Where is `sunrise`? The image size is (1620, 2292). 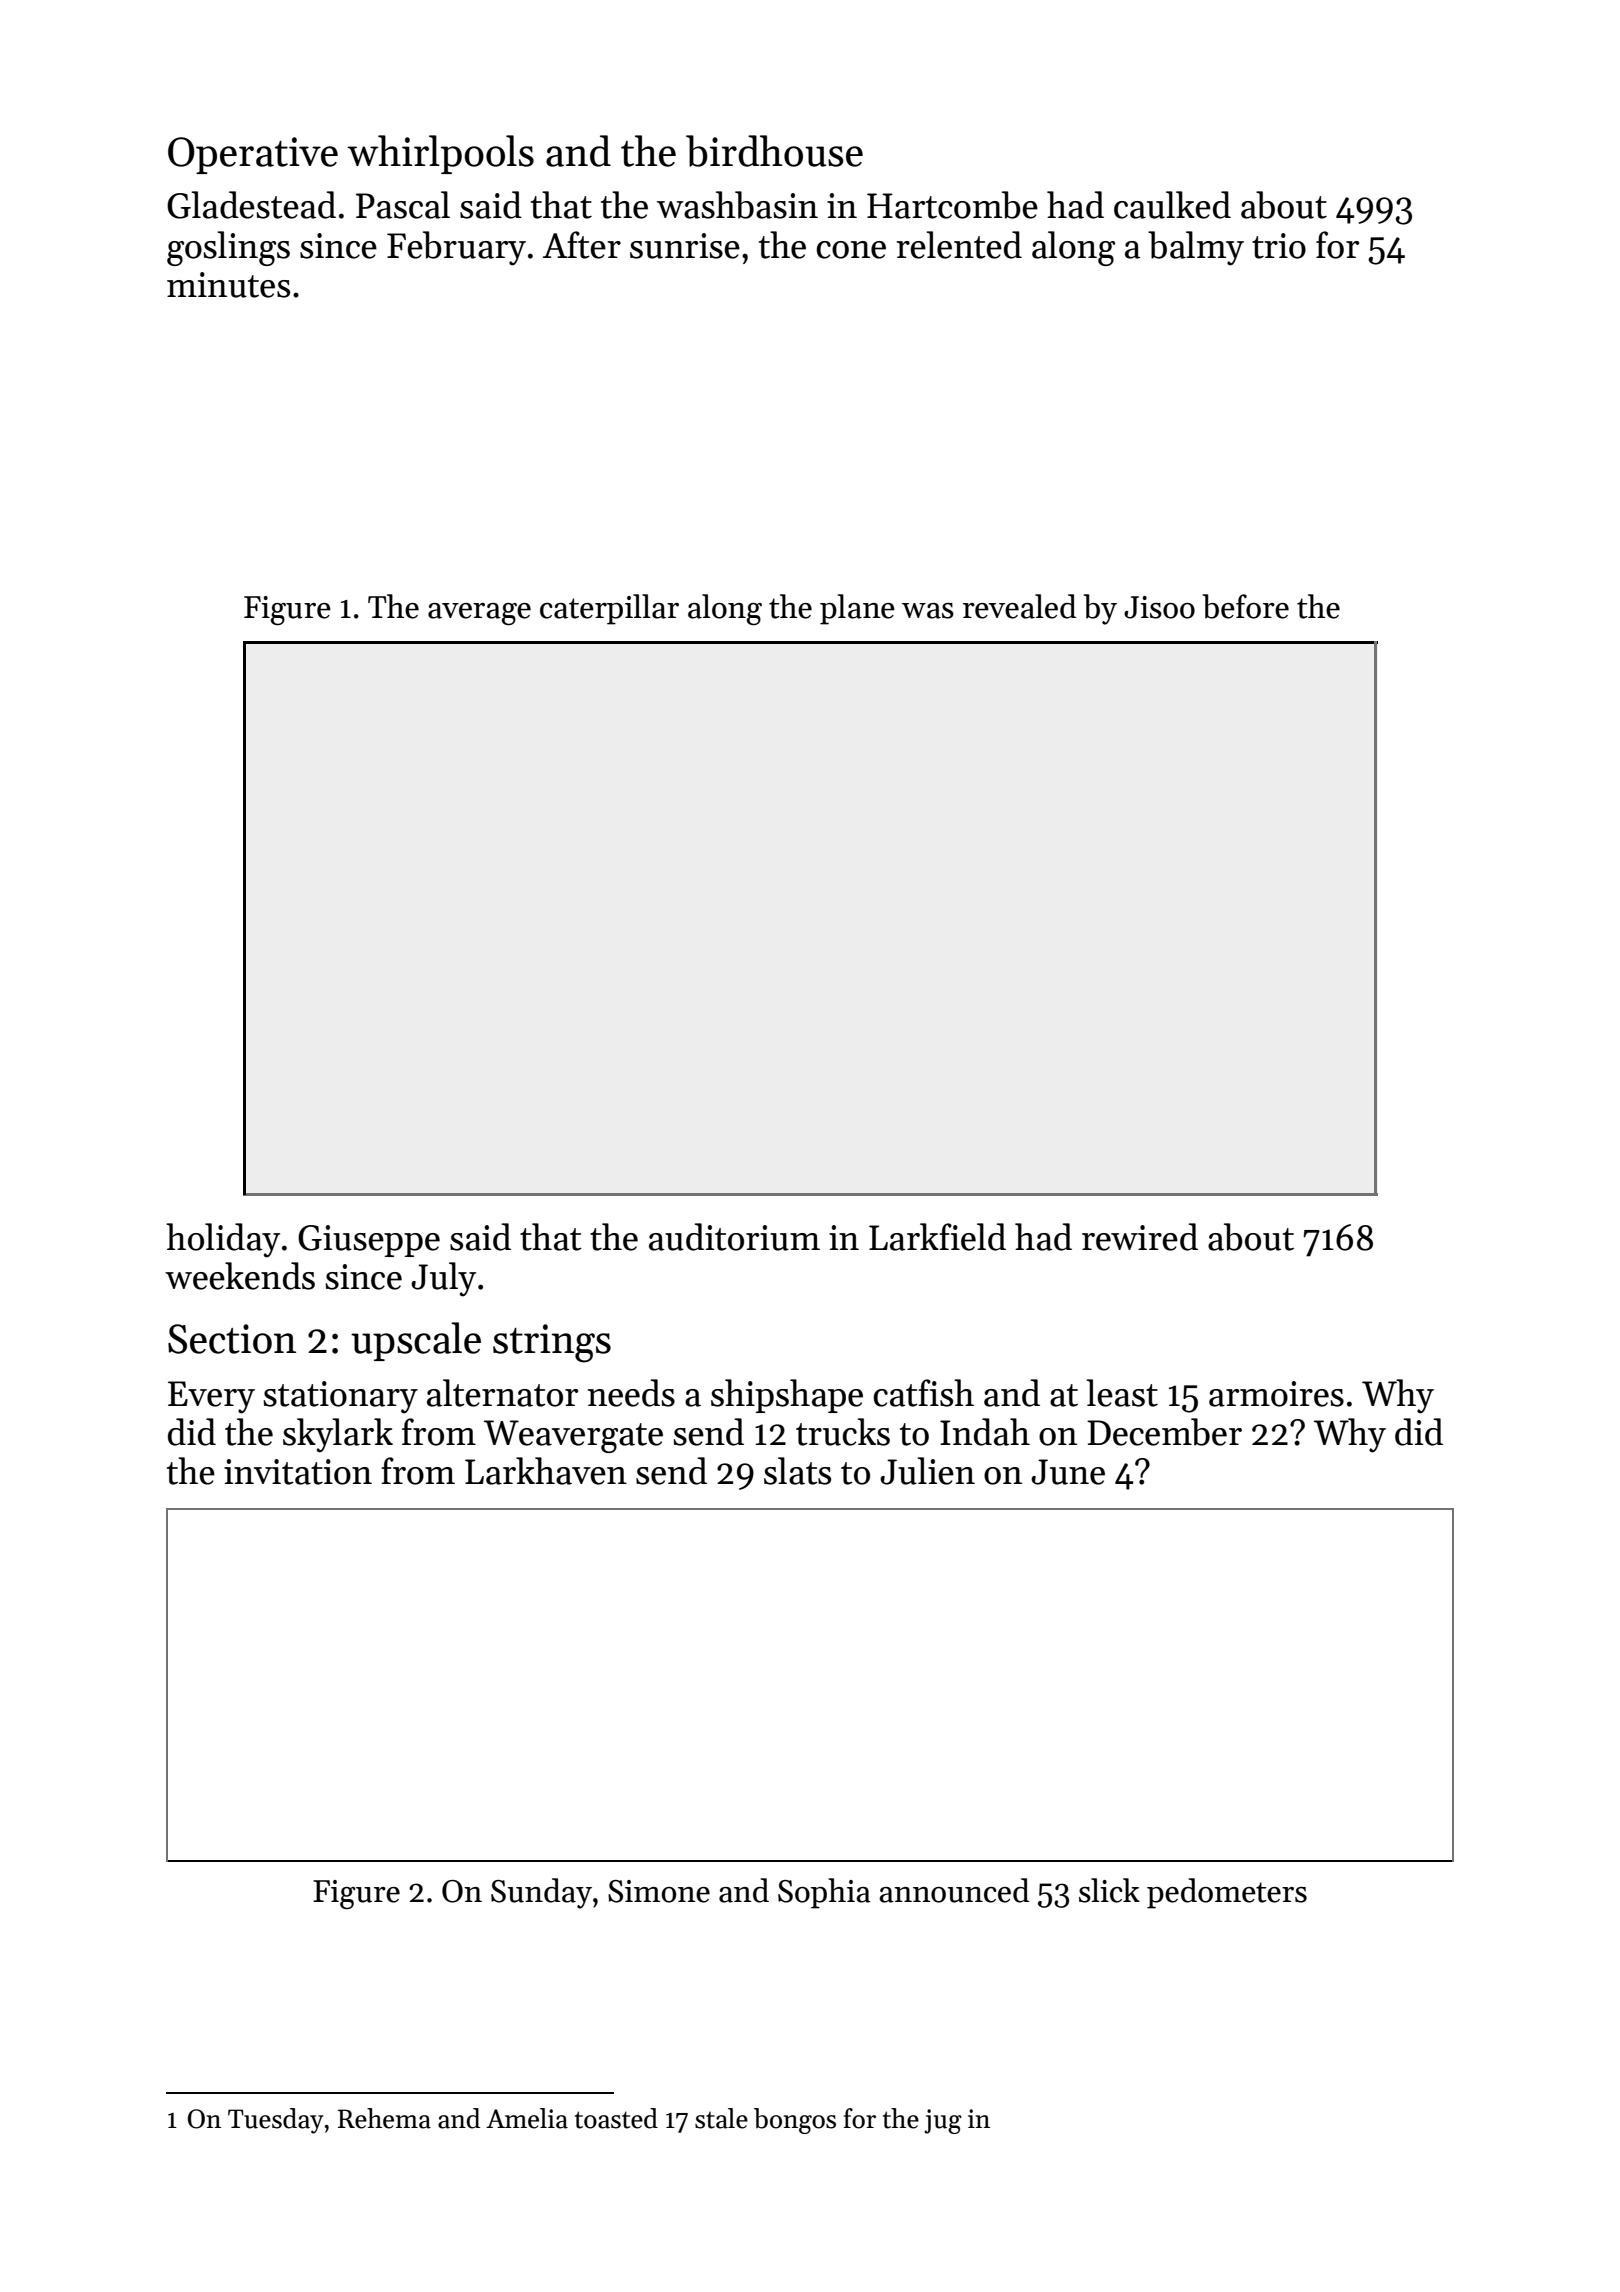
sunrise is located at coordinates (685, 246).
